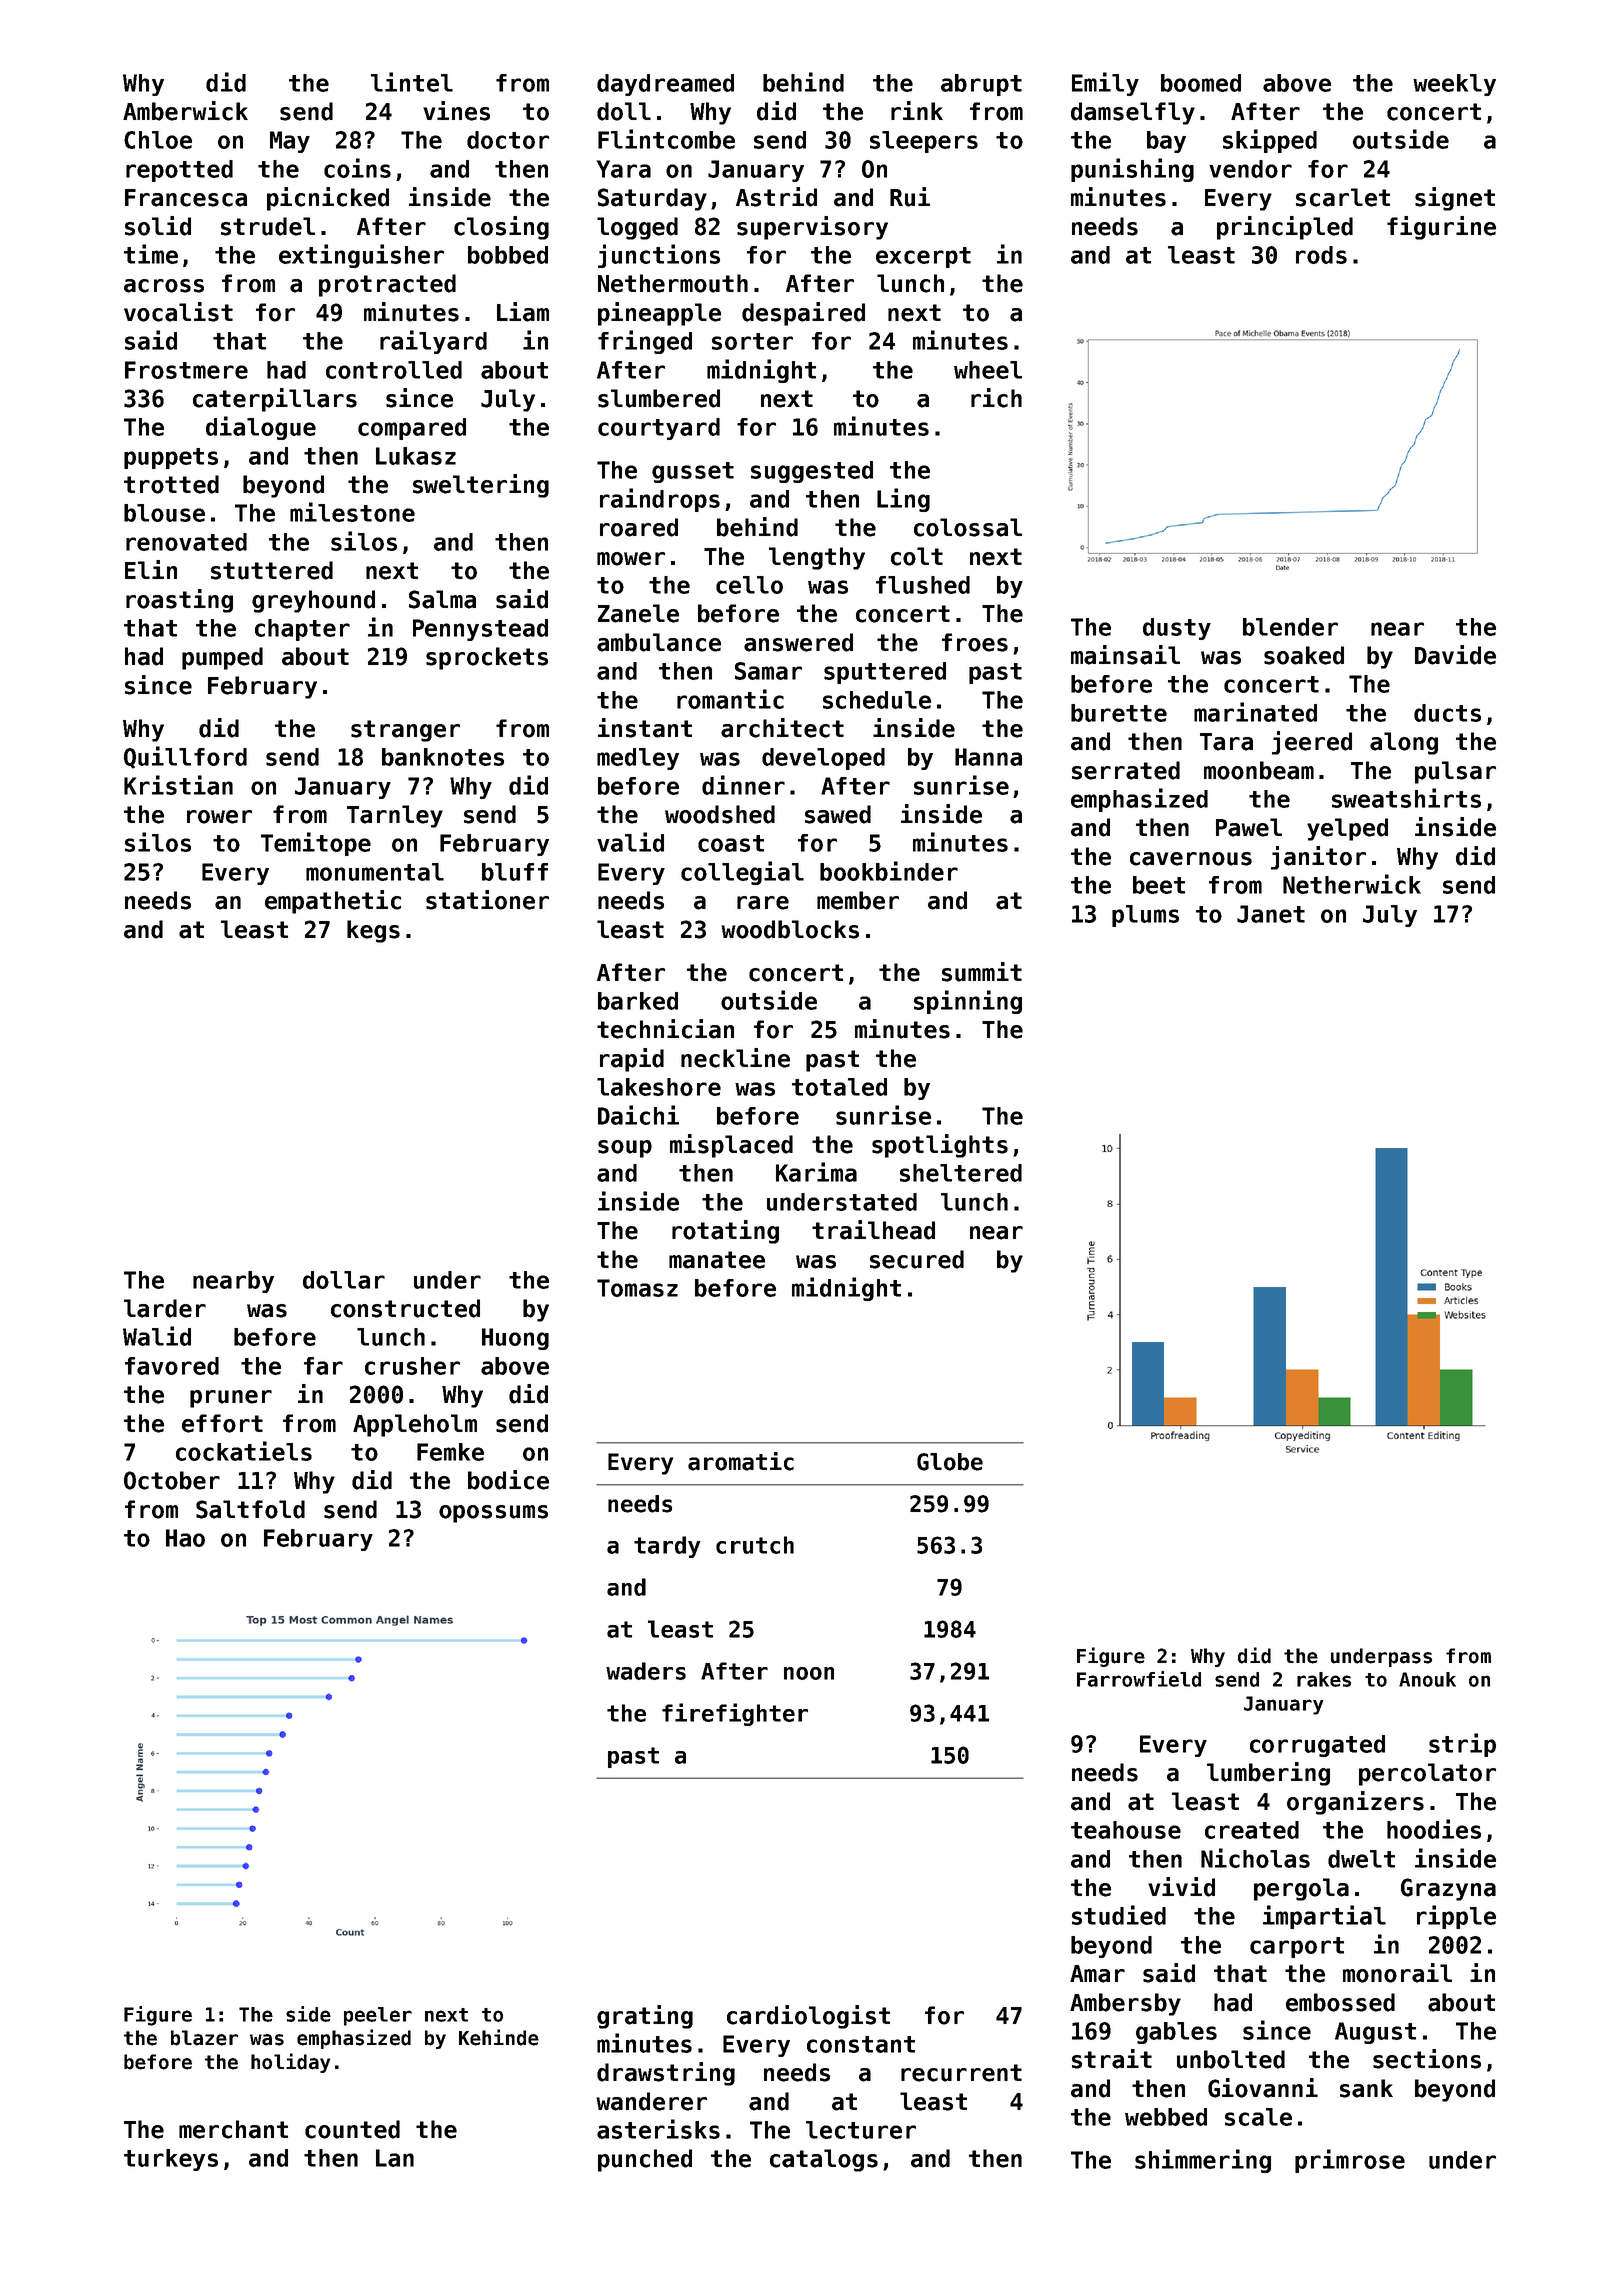  I want to click on Amberwick, so click(185, 111).
